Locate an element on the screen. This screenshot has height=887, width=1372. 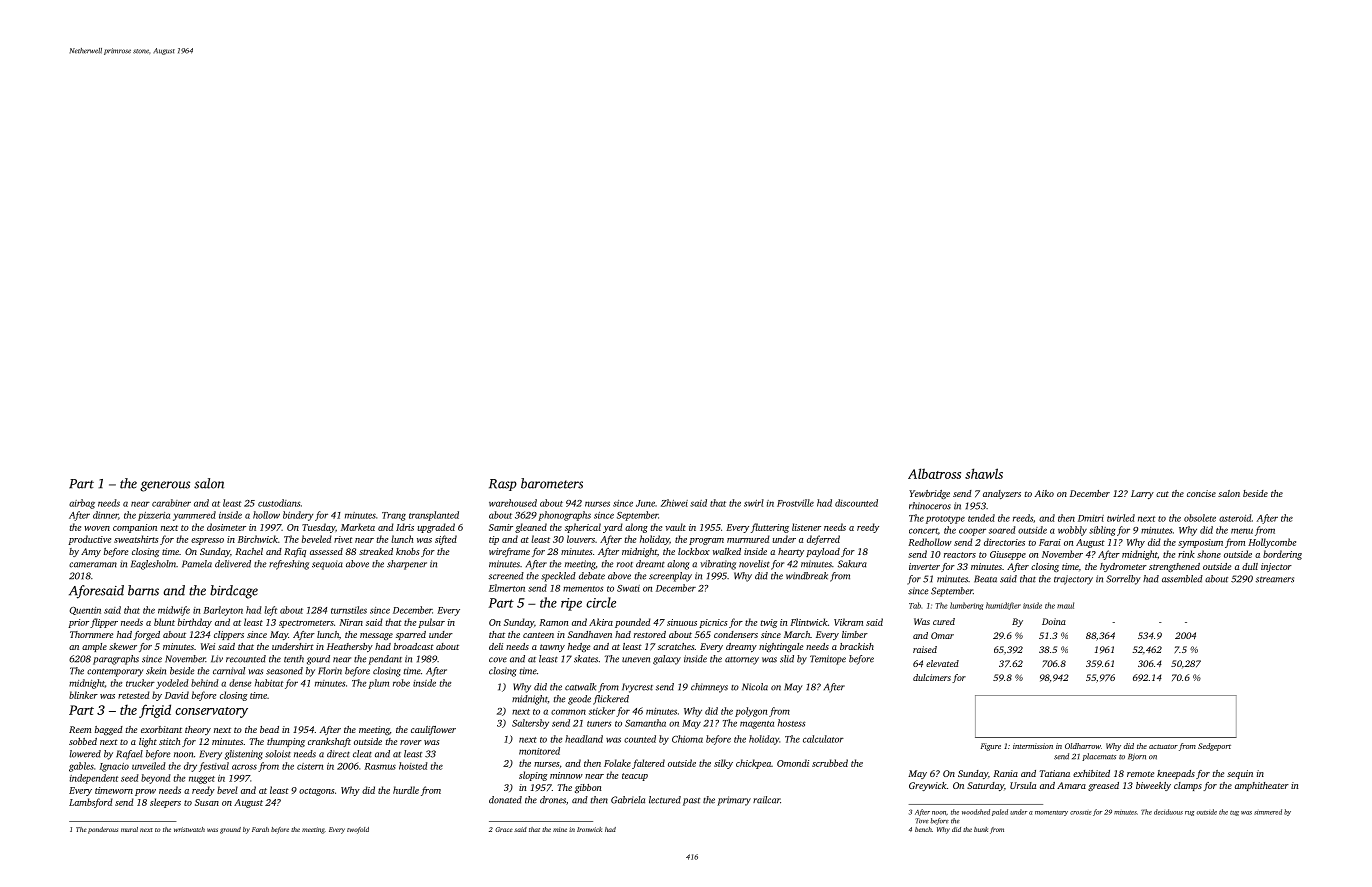
wristwatch is located at coordinates (189, 829).
